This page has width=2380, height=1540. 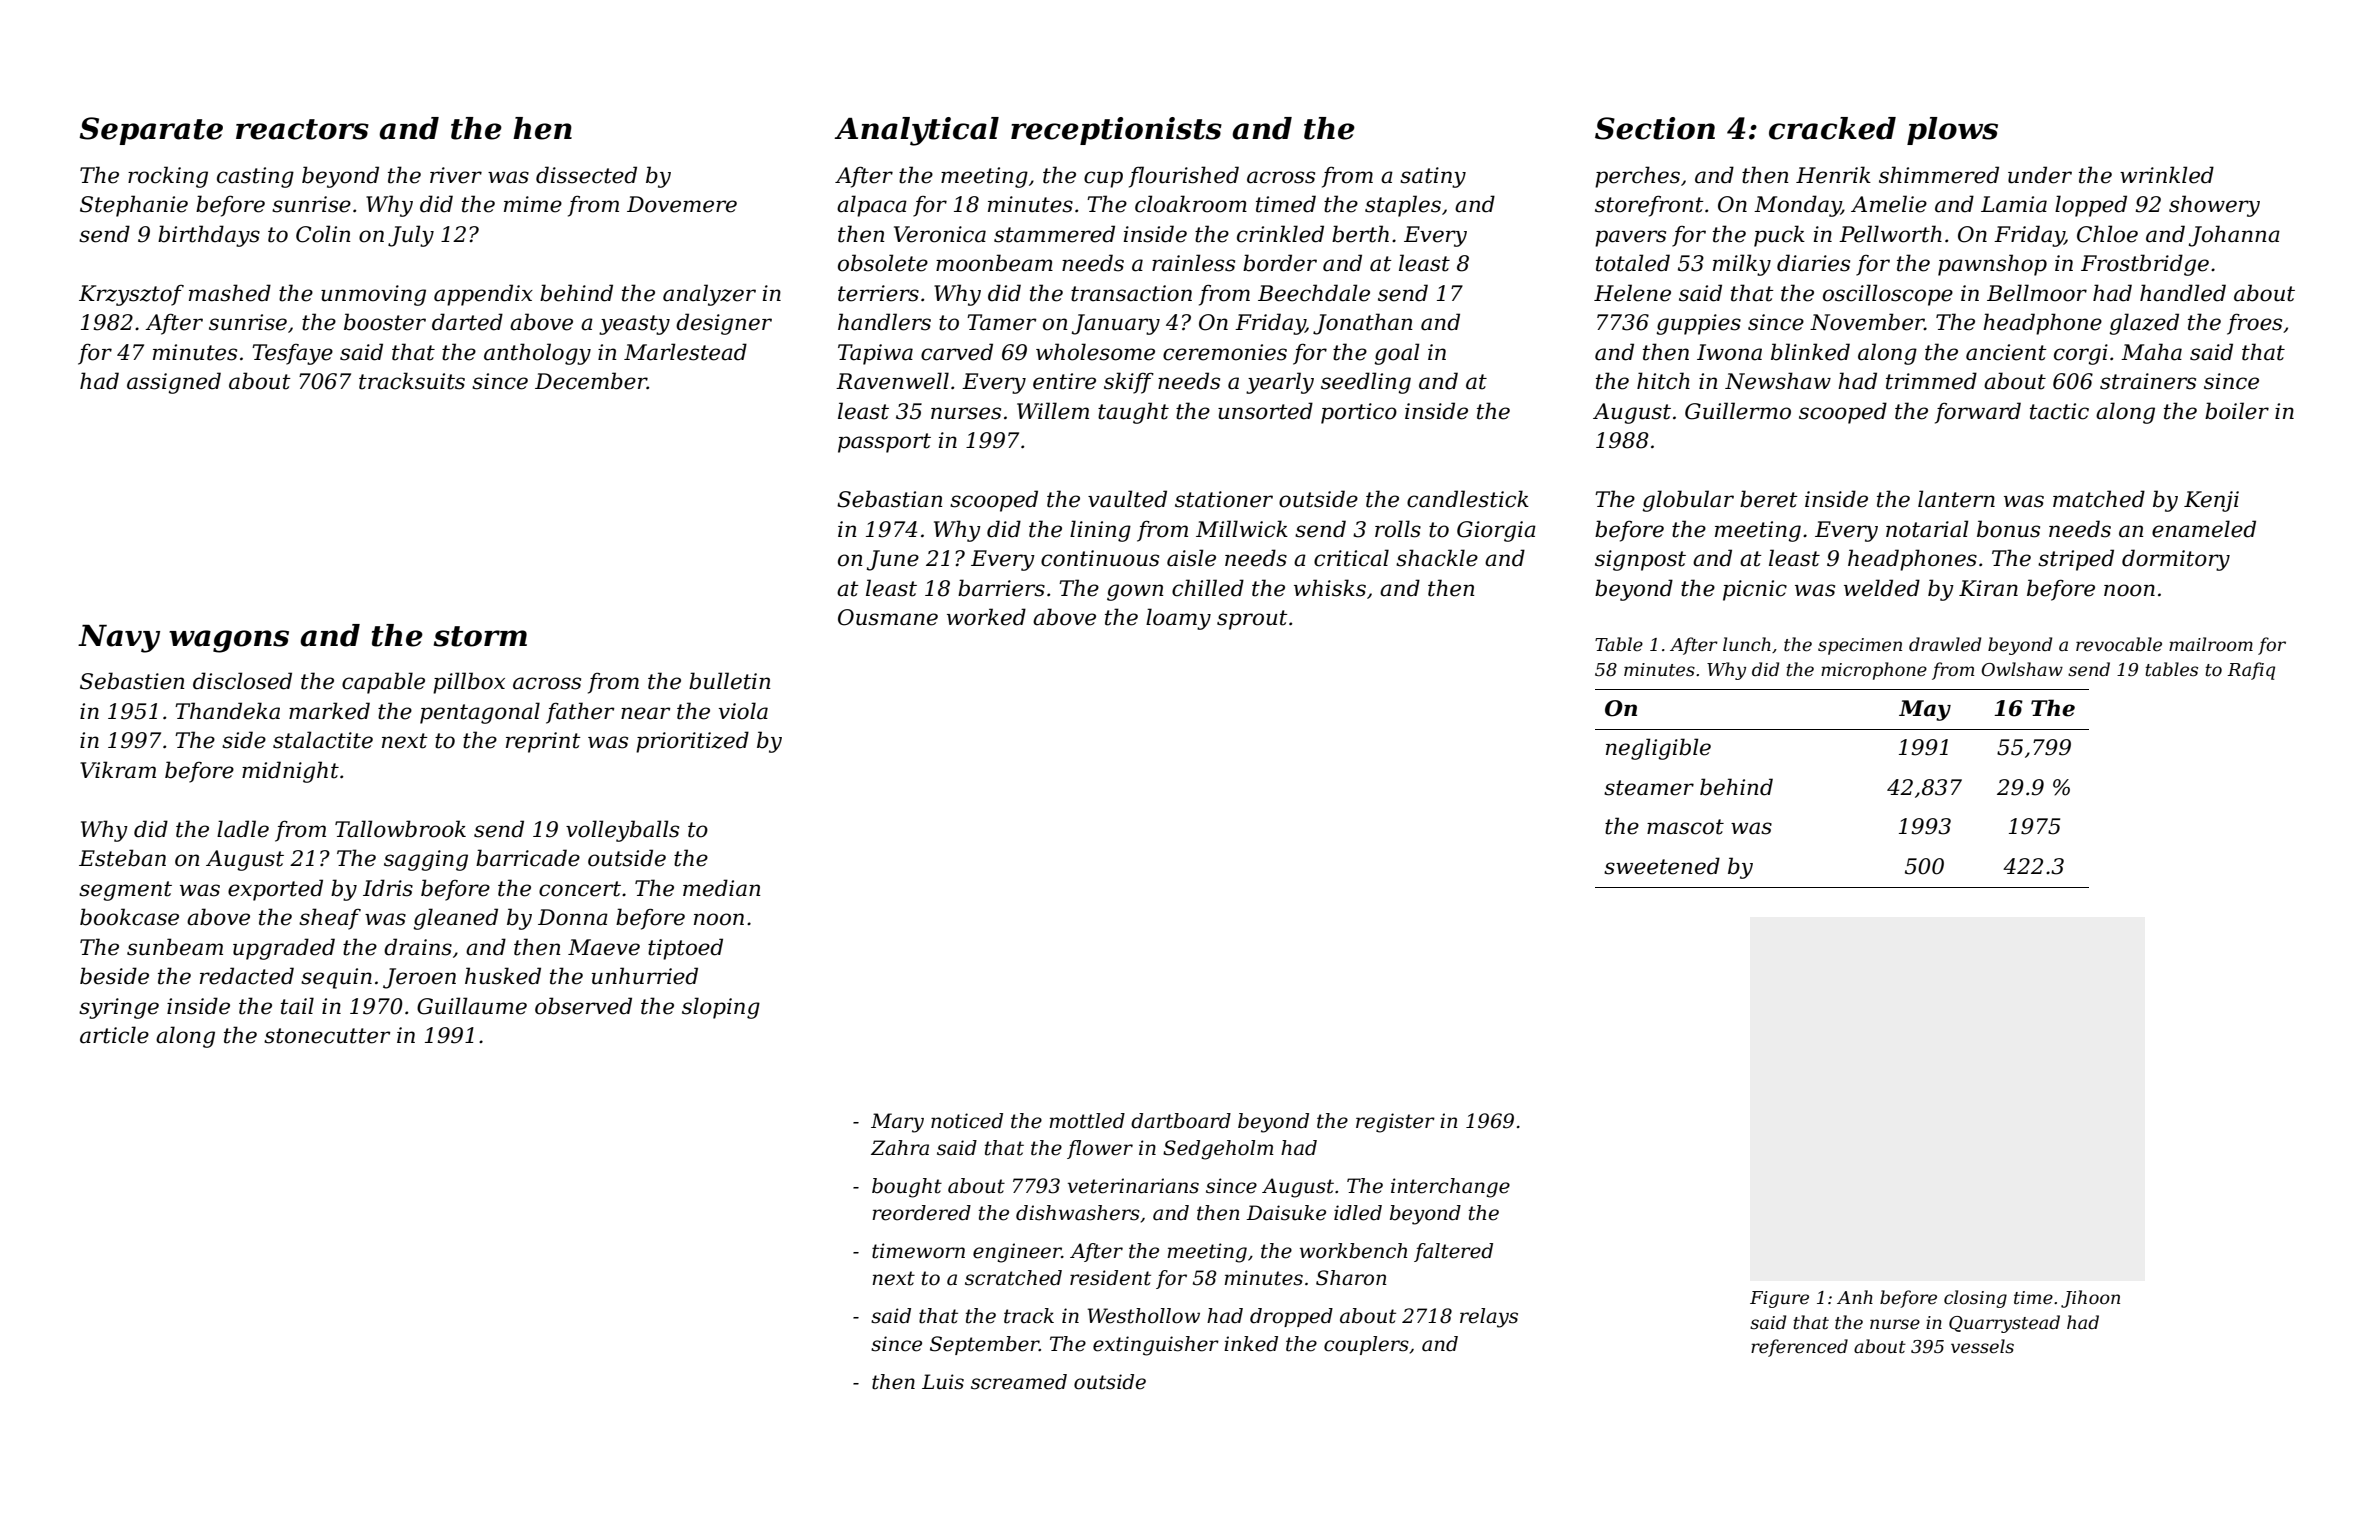 What do you see at coordinates (907, 1188) in the page?
I see `bought` at bounding box center [907, 1188].
